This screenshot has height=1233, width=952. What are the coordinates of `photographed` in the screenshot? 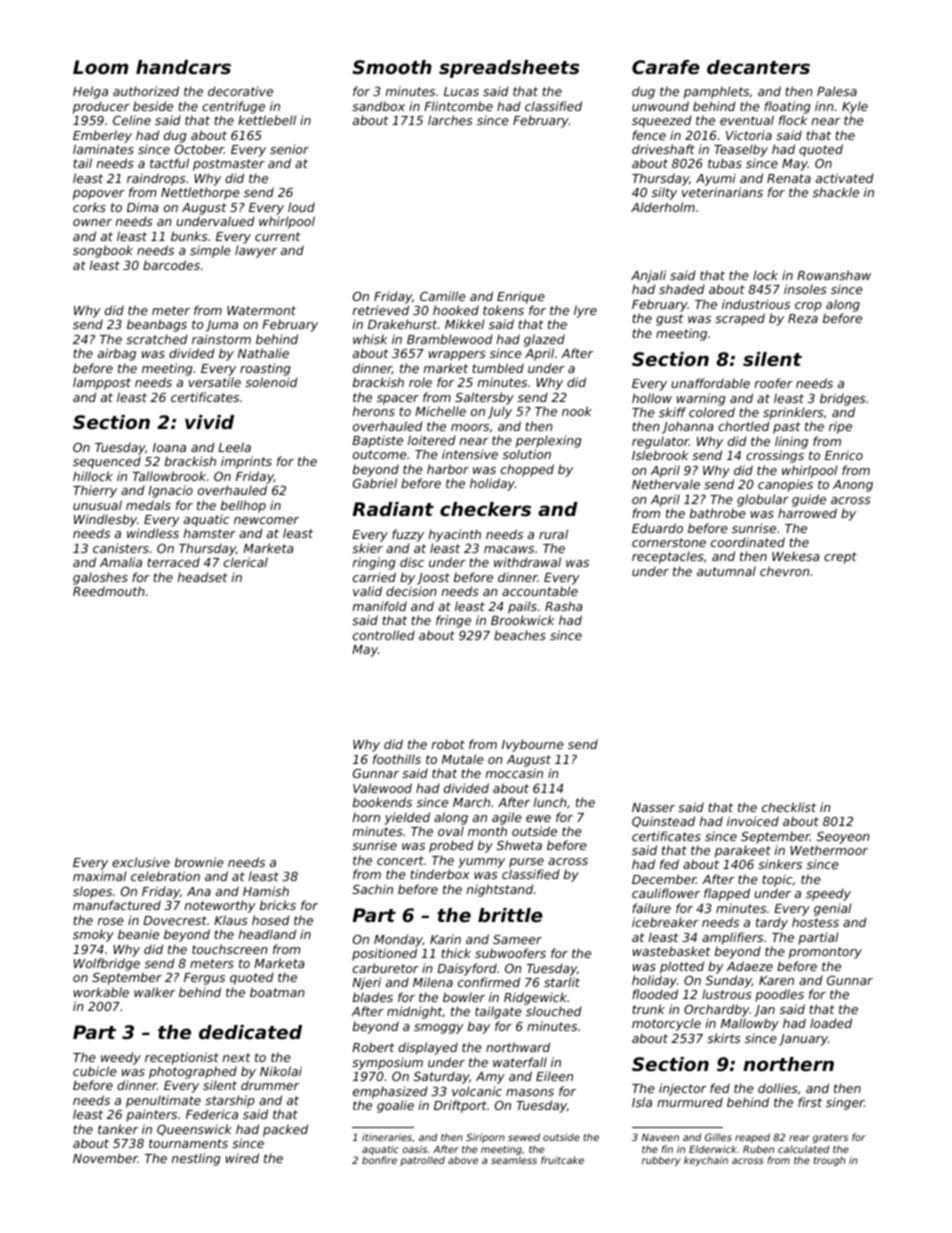 It's located at (193, 1072).
